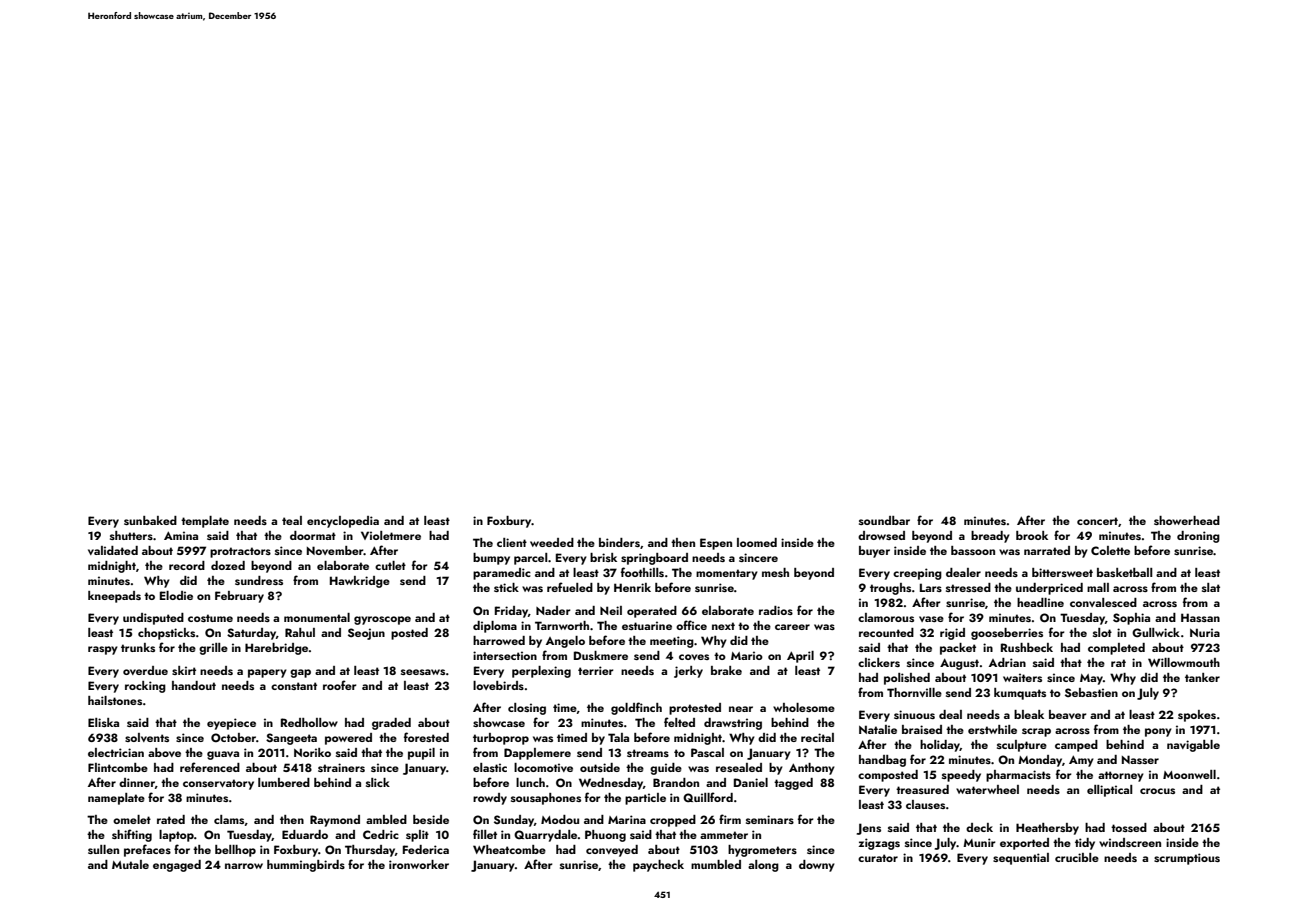 Image resolution: width=1308 pixels, height=924 pixels. What do you see at coordinates (884, 520) in the screenshot?
I see `soundbar` at bounding box center [884, 520].
